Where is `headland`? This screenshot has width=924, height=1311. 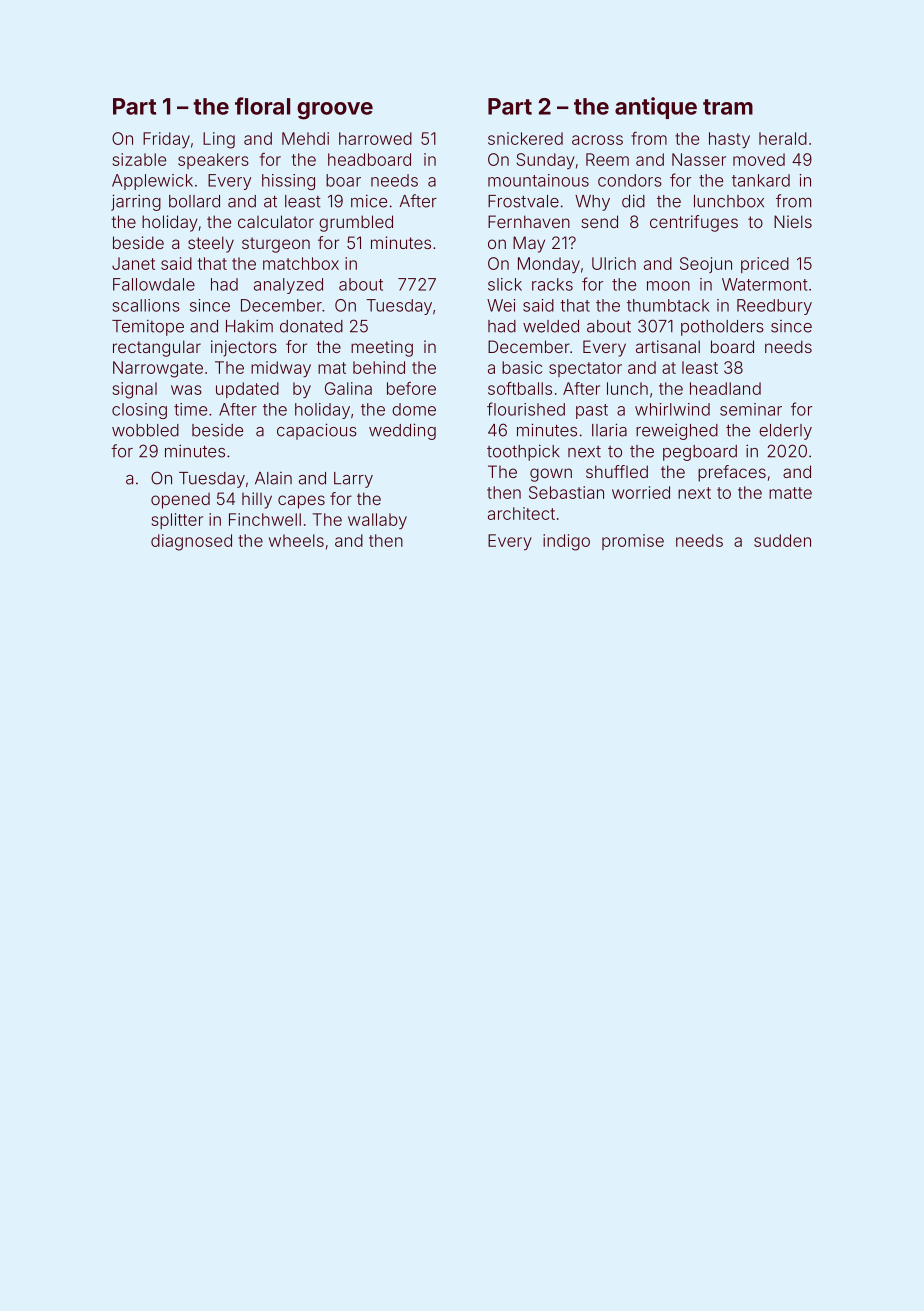
headland is located at coordinates (725, 388).
